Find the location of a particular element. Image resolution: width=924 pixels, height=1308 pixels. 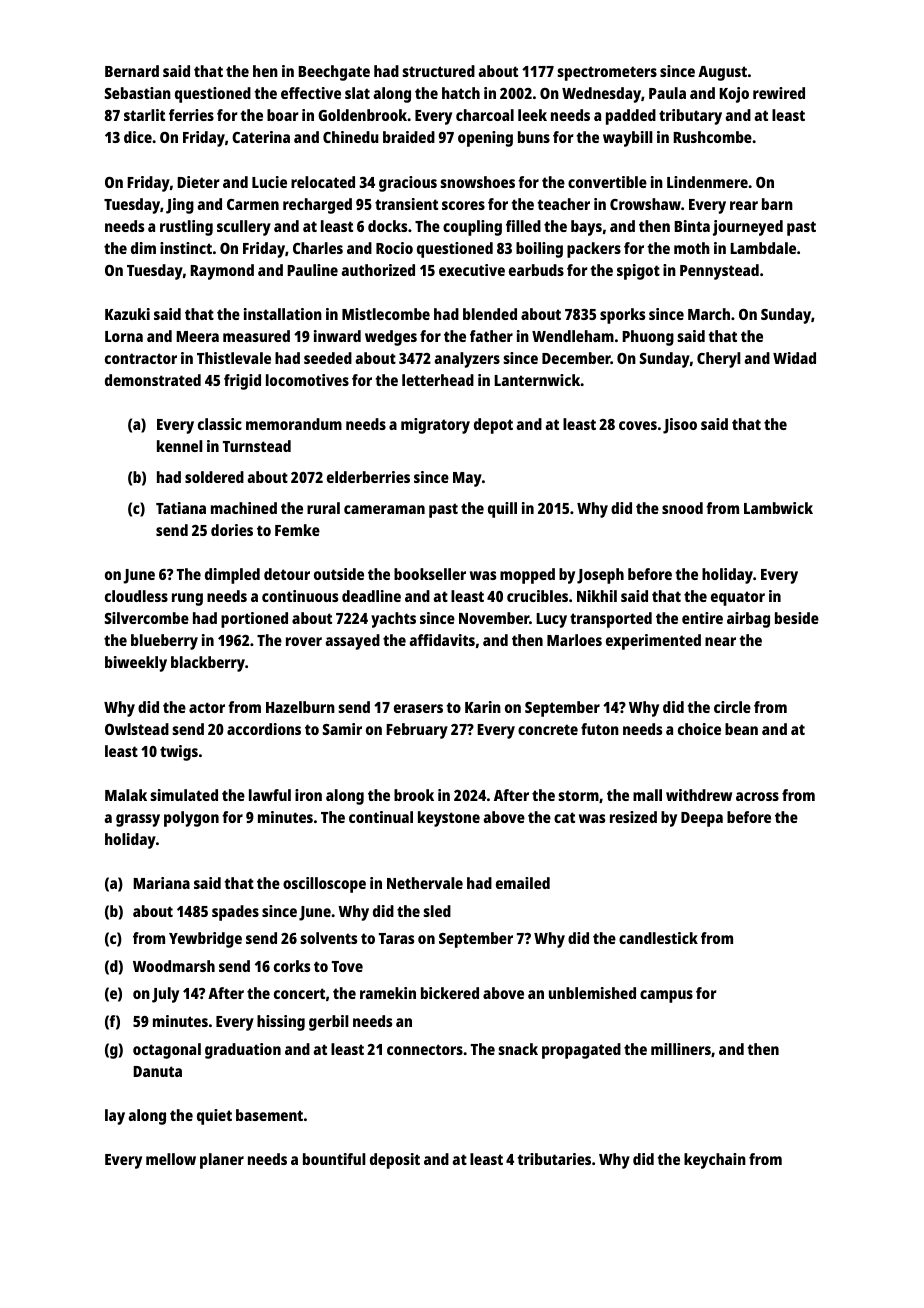

Owlstead is located at coordinates (137, 729).
